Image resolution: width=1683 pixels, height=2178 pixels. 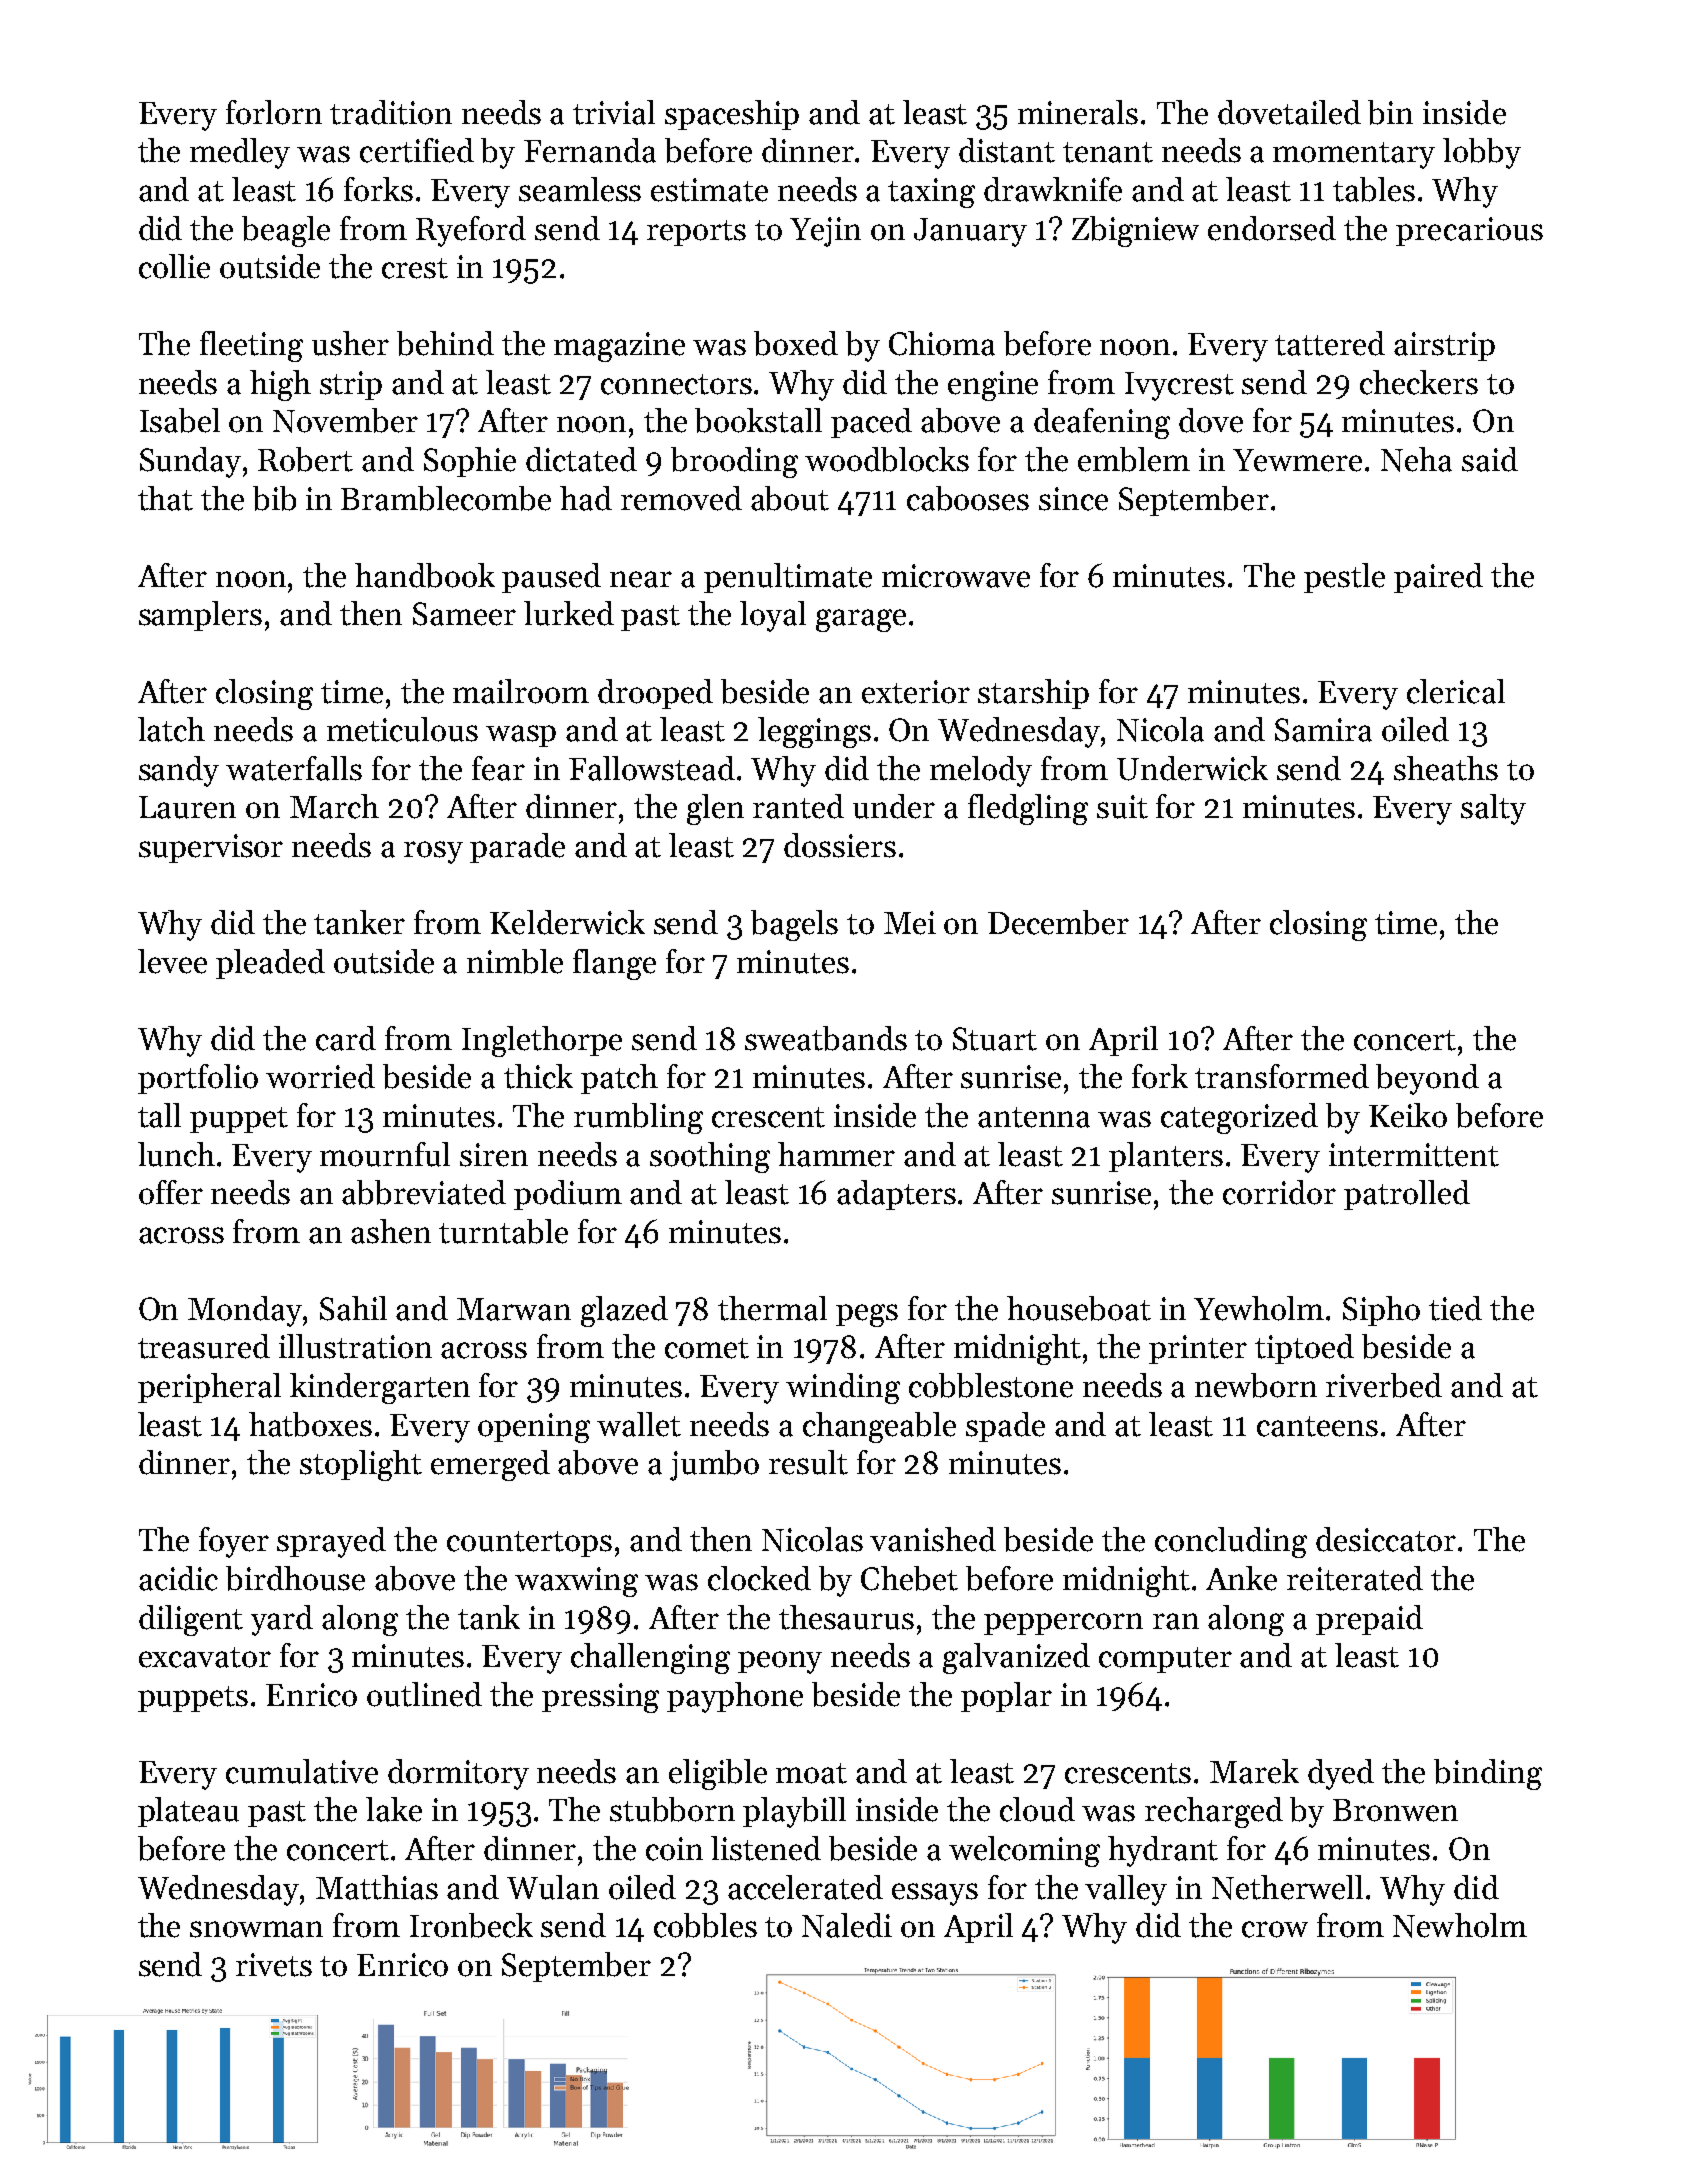 I want to click on sheaths, so click(x=1446, y=768).
